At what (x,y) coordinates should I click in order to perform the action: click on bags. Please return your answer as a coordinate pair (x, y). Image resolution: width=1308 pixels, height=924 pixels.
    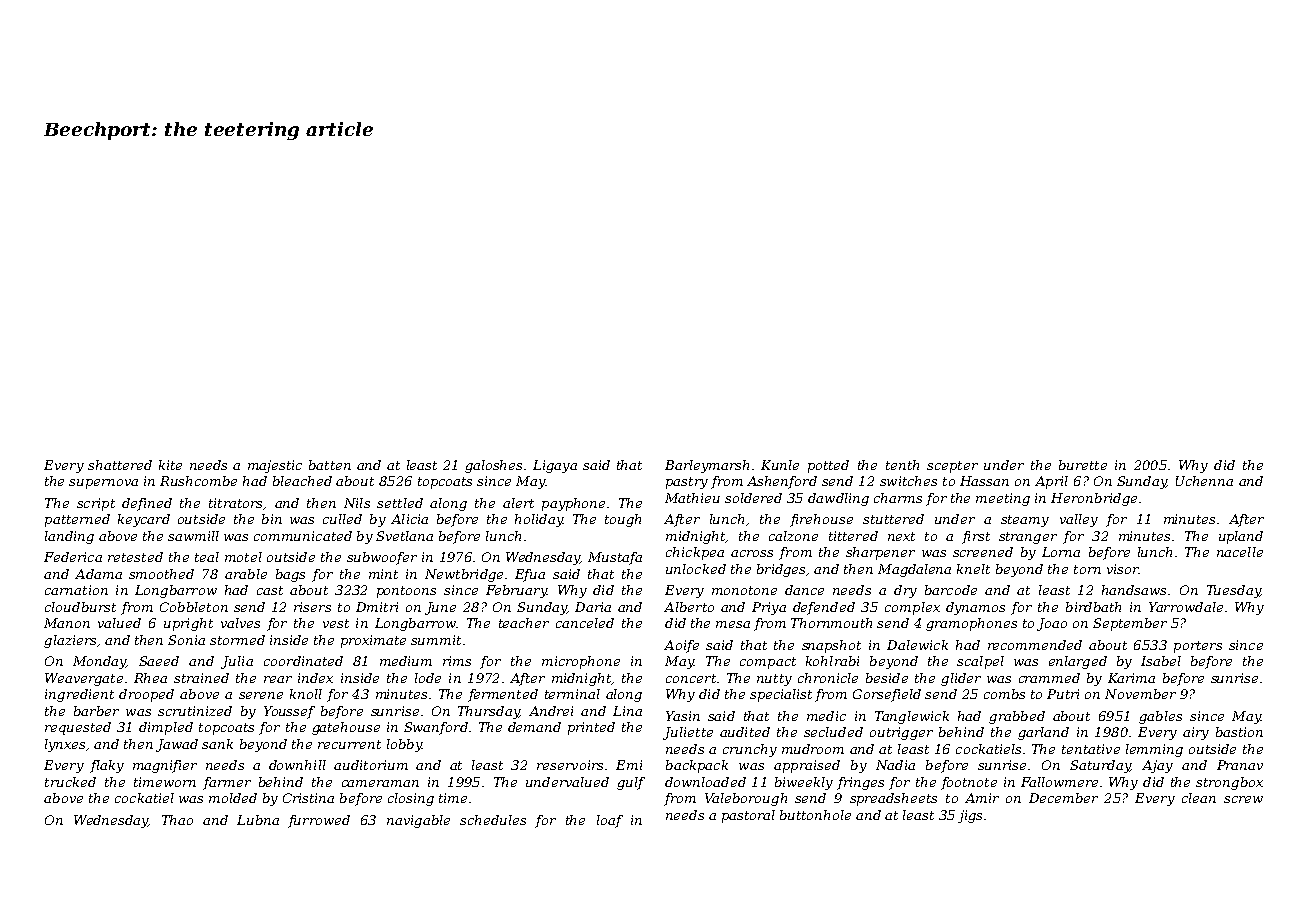
    Looking at the image, I should click on (290, 575).
